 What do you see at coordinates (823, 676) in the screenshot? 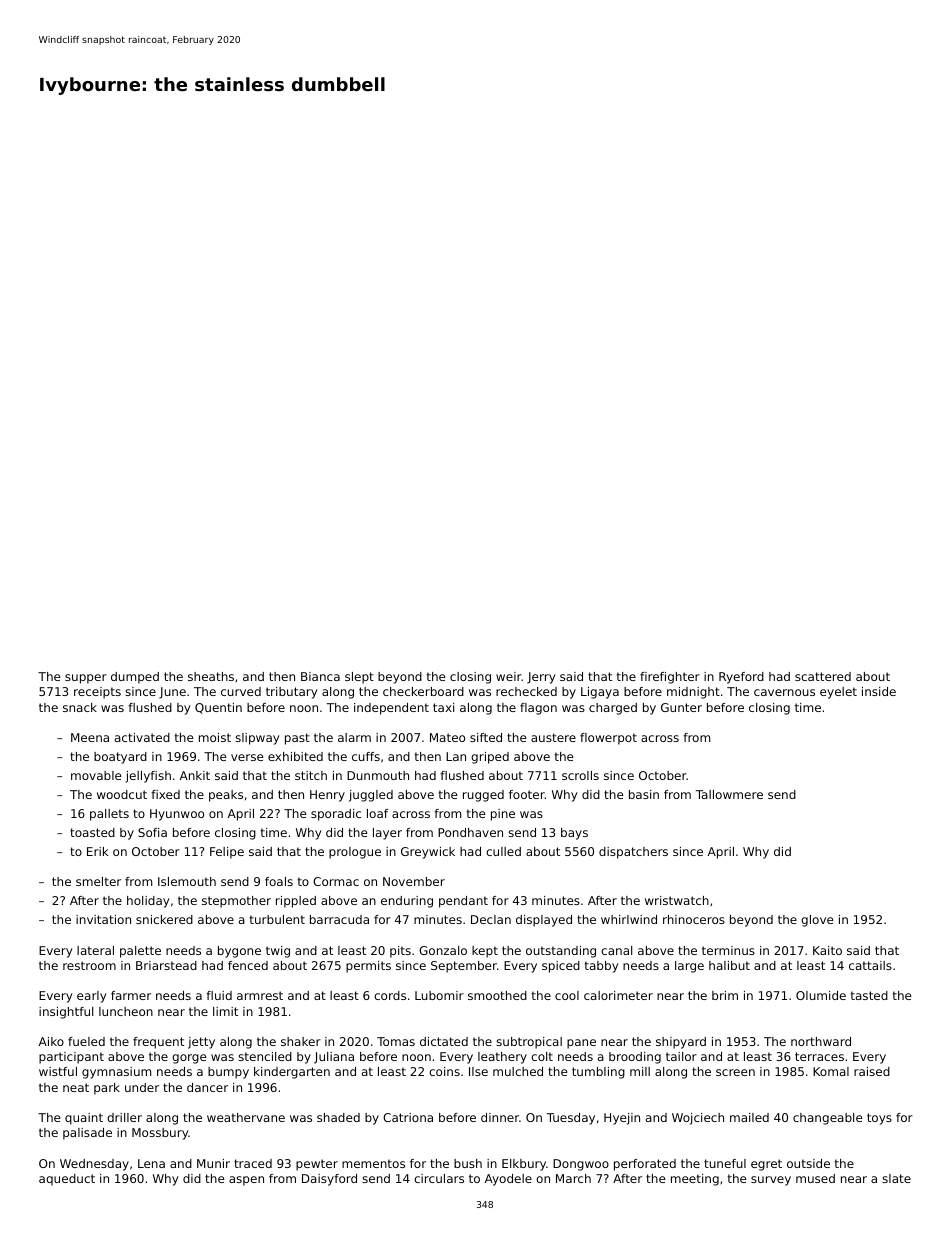
I see `scattered` at bounding box center [823, 676].
